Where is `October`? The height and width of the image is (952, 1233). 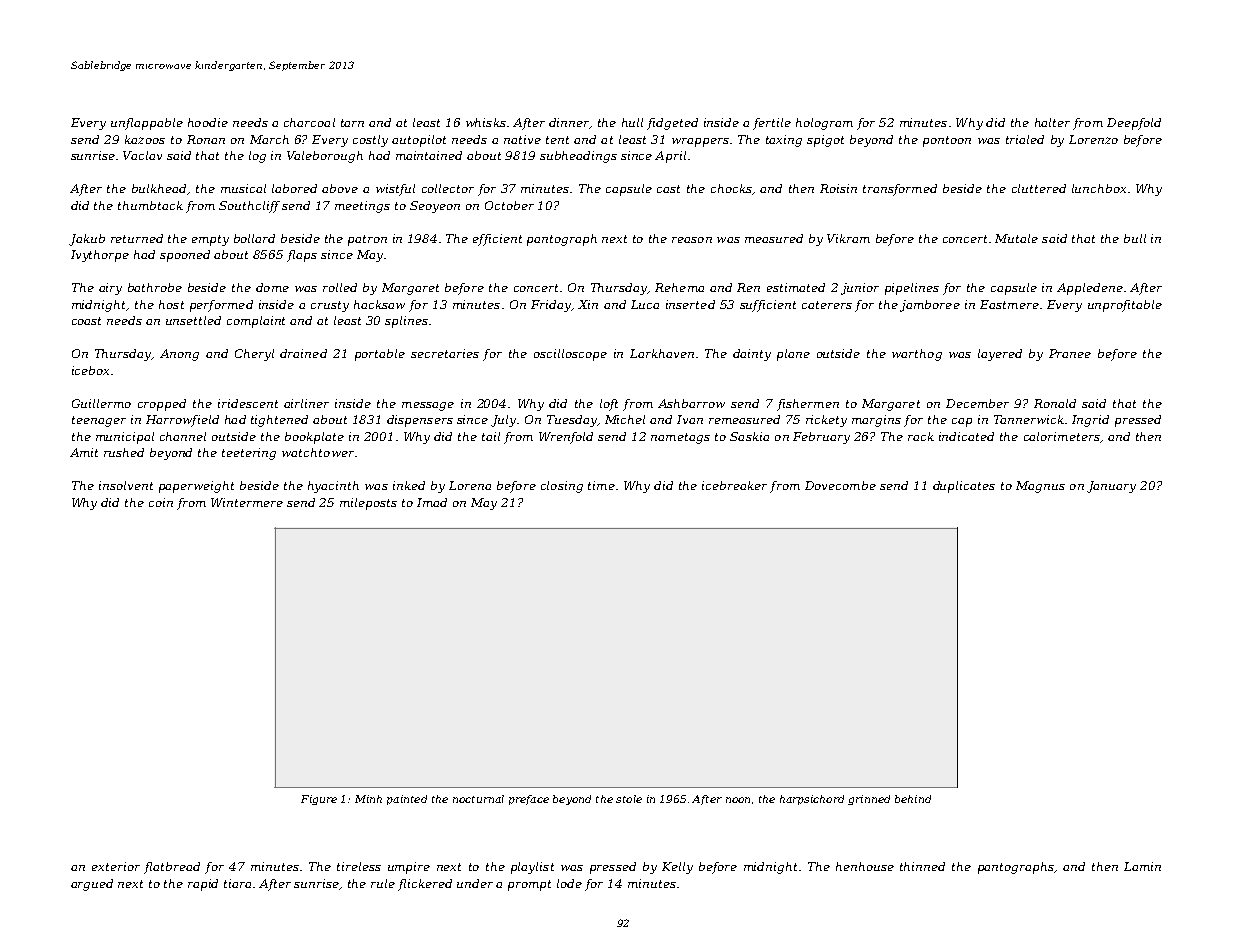 October is located at coordinates (509, 205).
